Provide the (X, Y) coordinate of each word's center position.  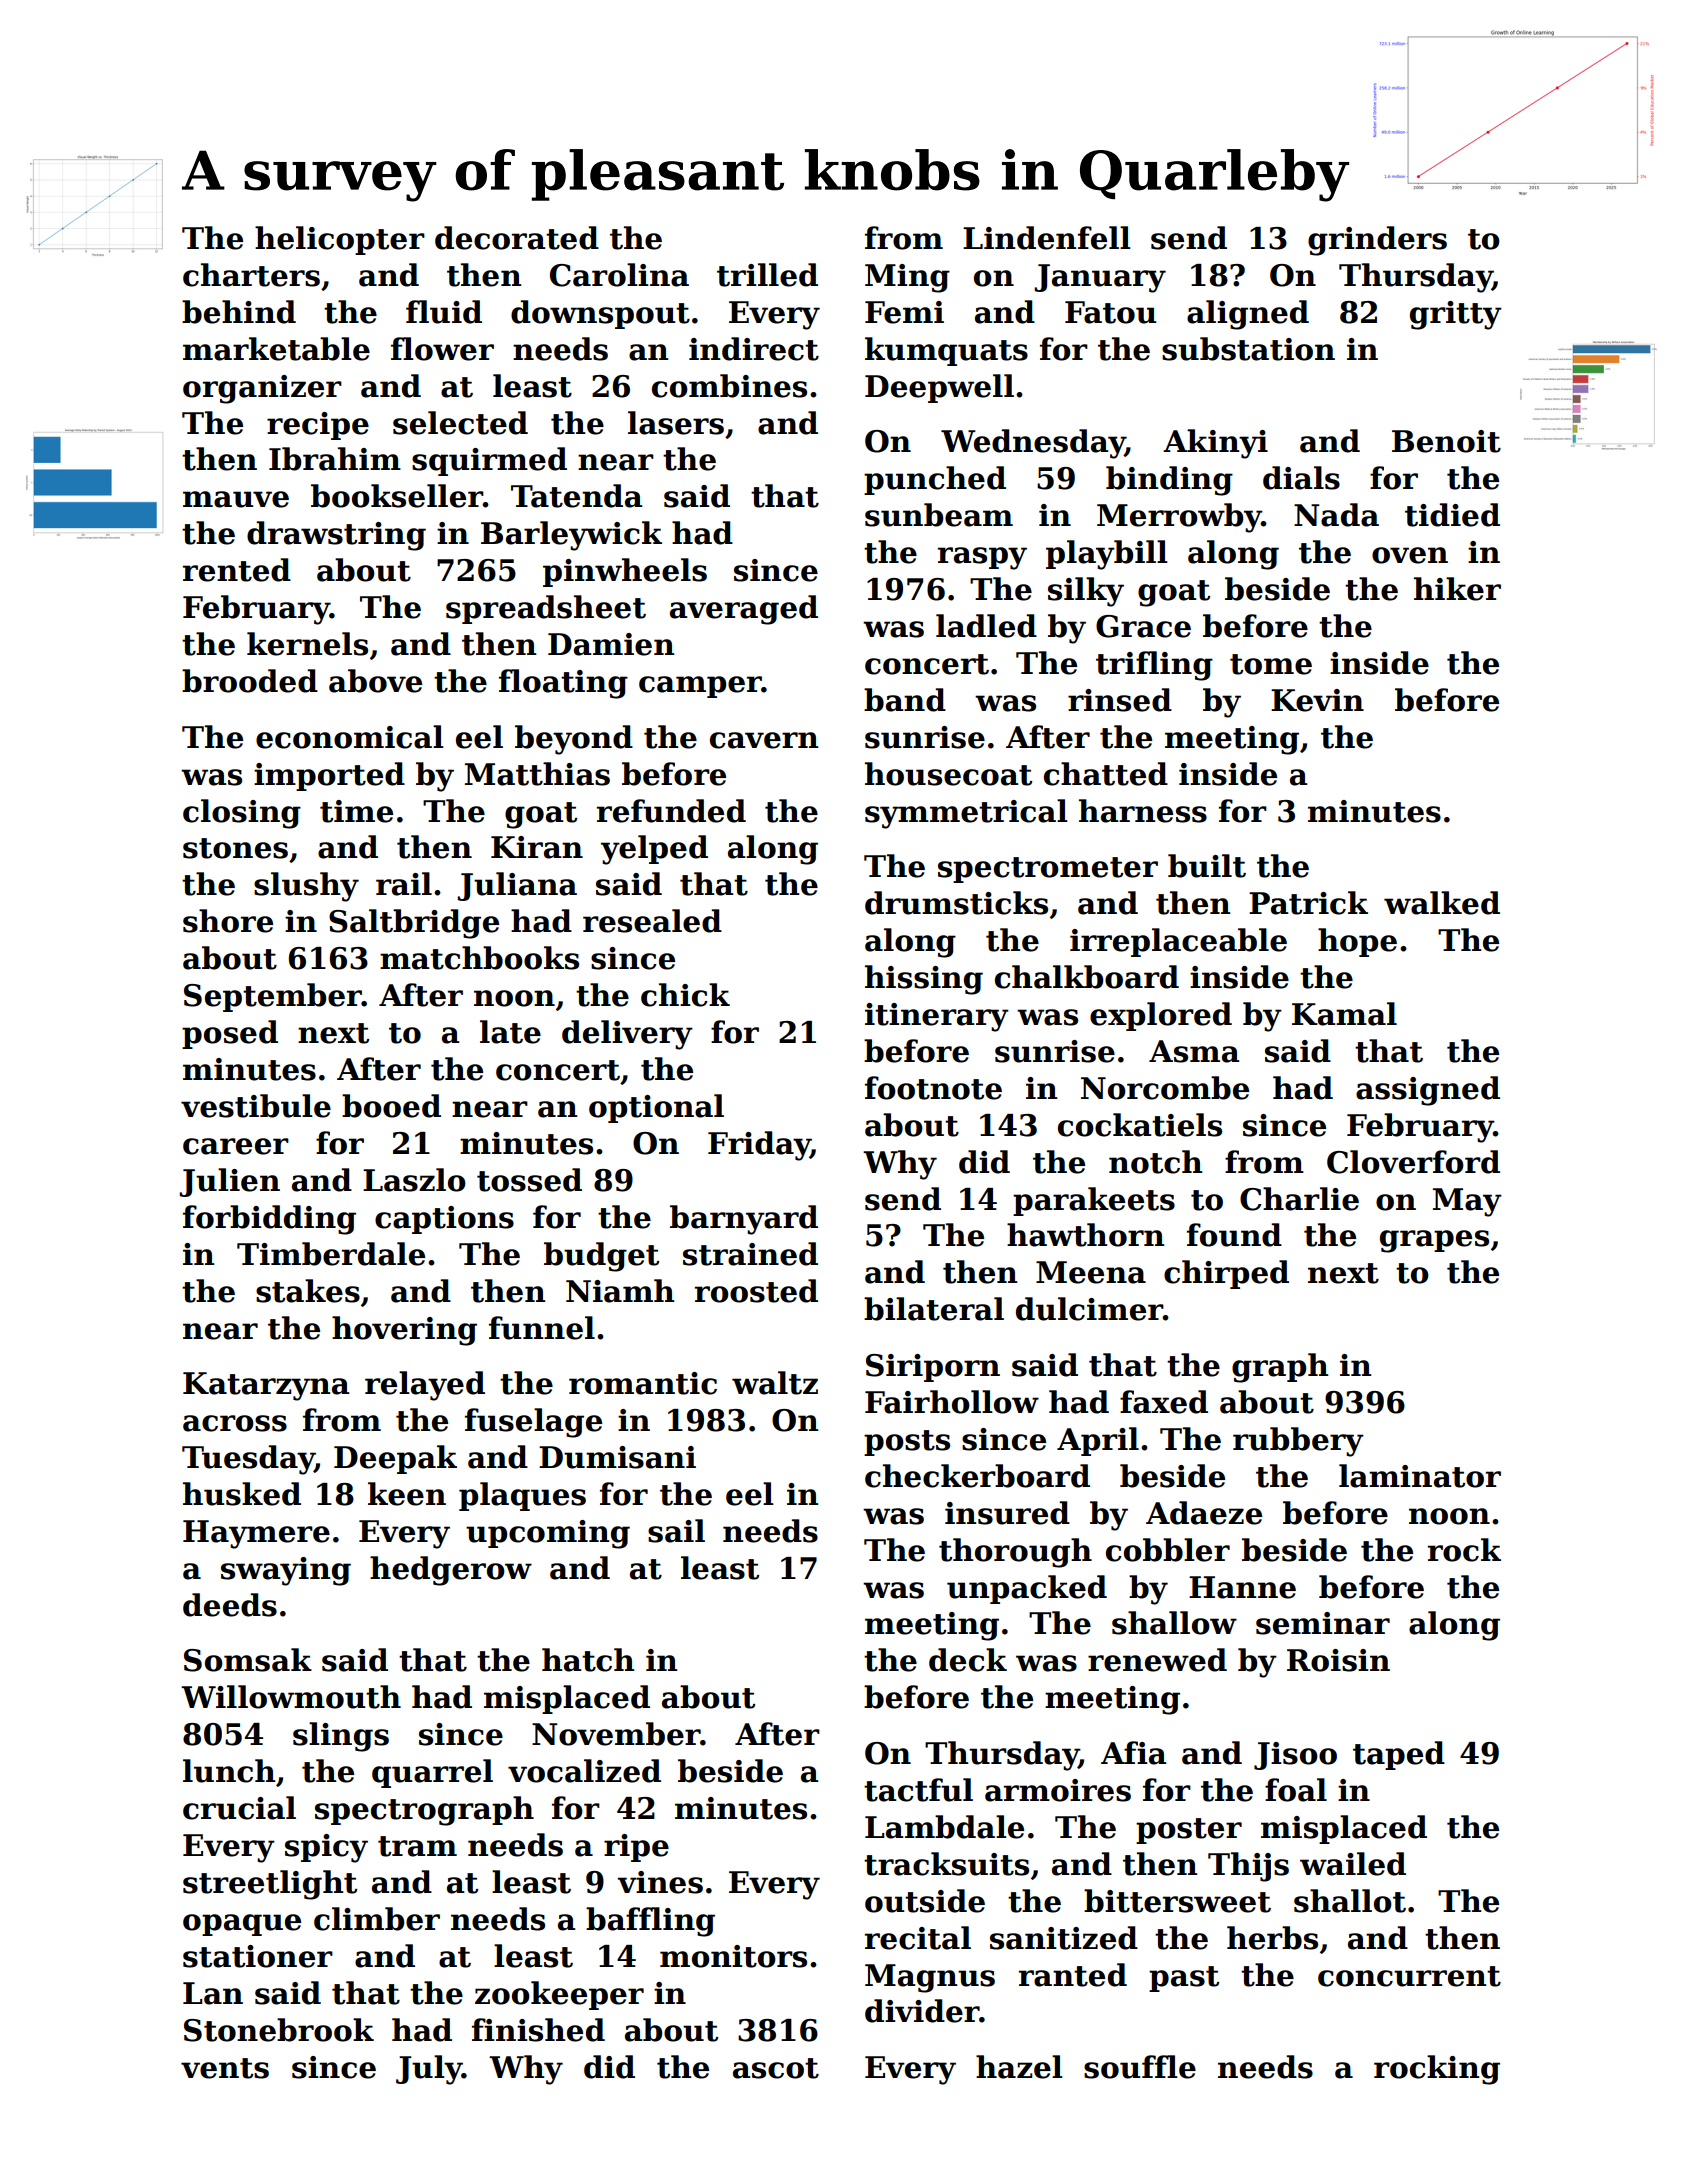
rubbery (1298, 1442)
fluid (444, 312)
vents (225, 2068)
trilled (767, 275)
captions (444, 1220)
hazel (1019, 2067)
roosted (756, 1291)
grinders (1377, 241)
